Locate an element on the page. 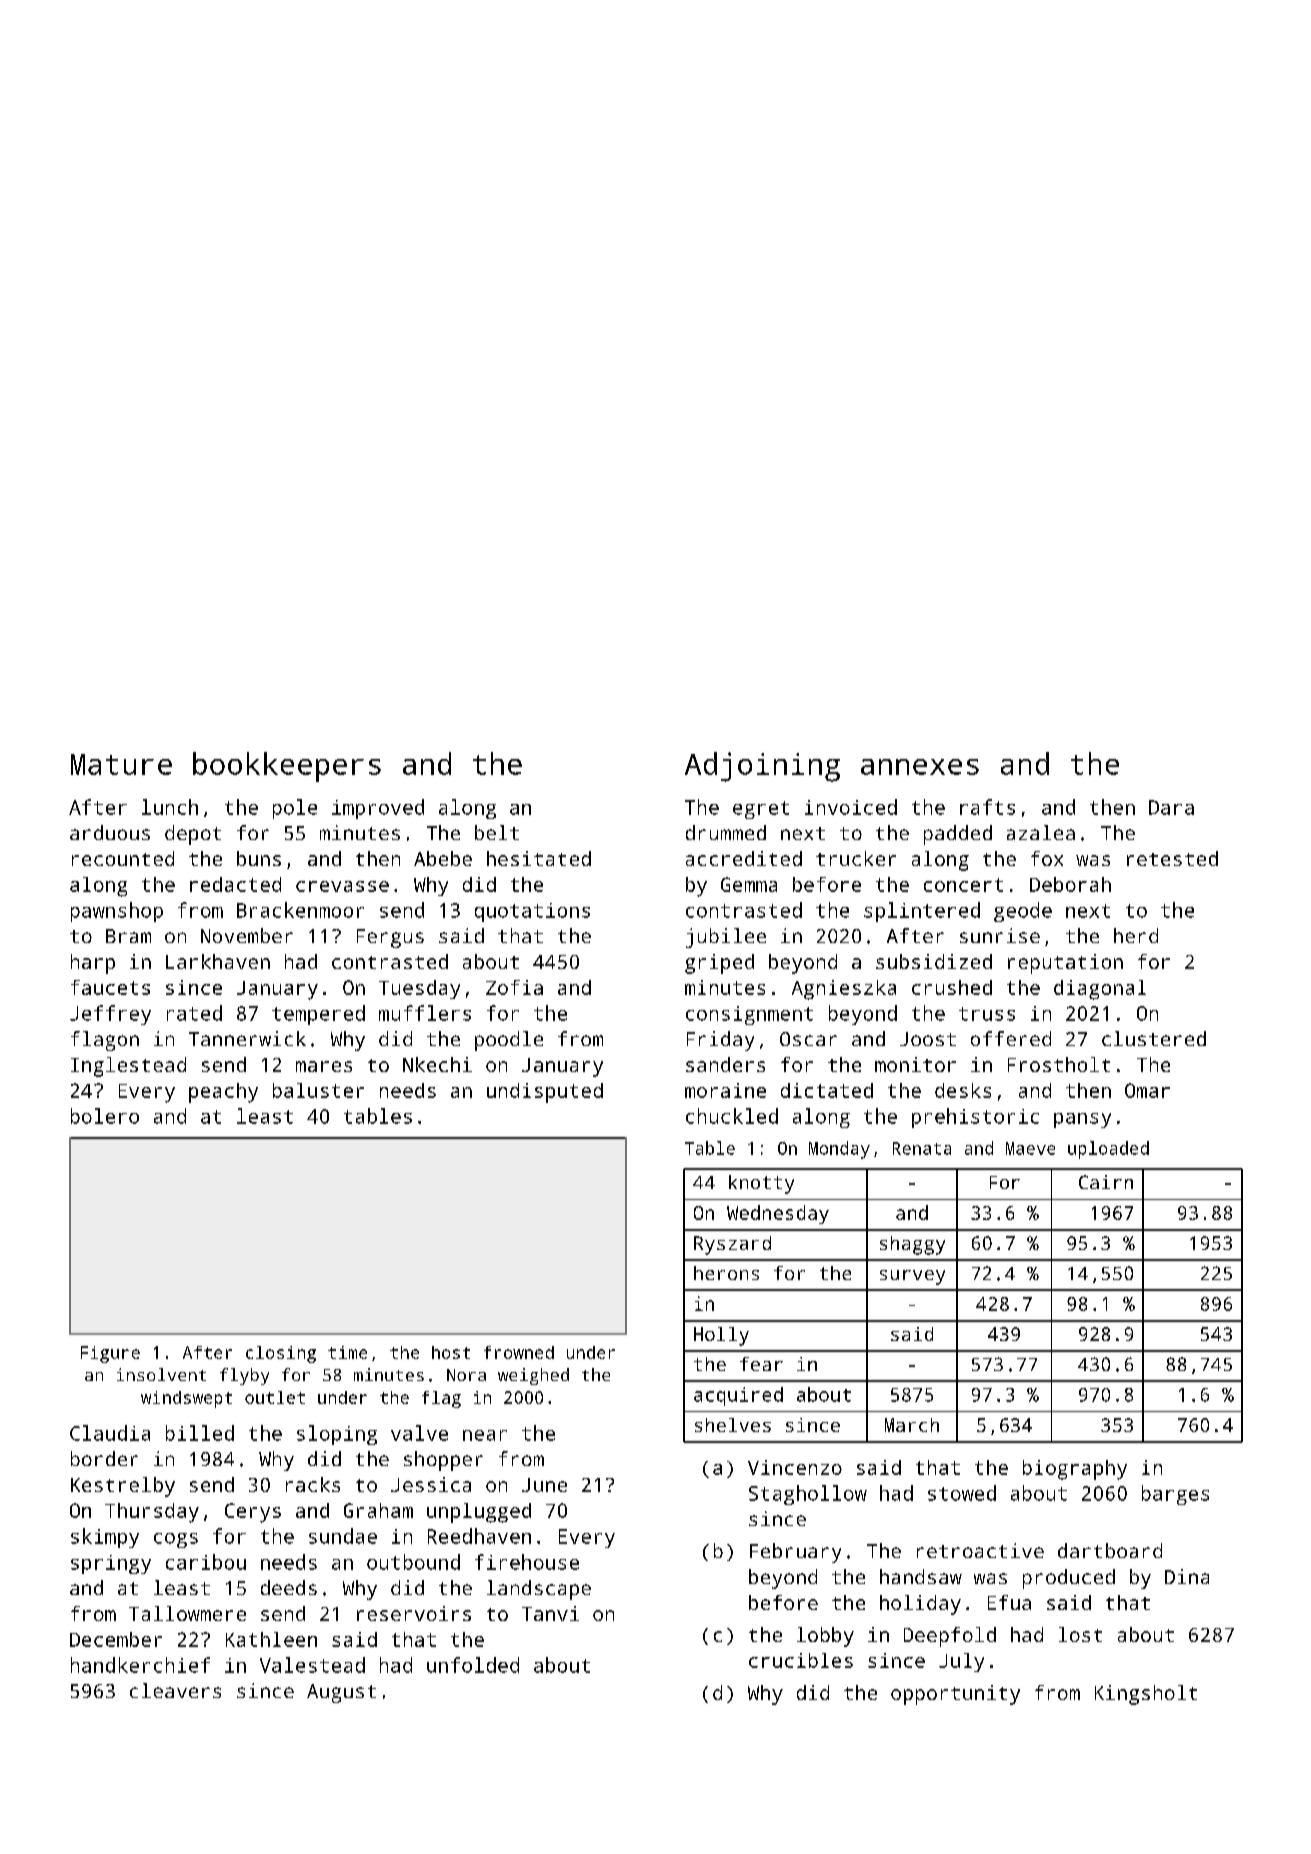  unfolded is located at coordinates (473, 1665).
